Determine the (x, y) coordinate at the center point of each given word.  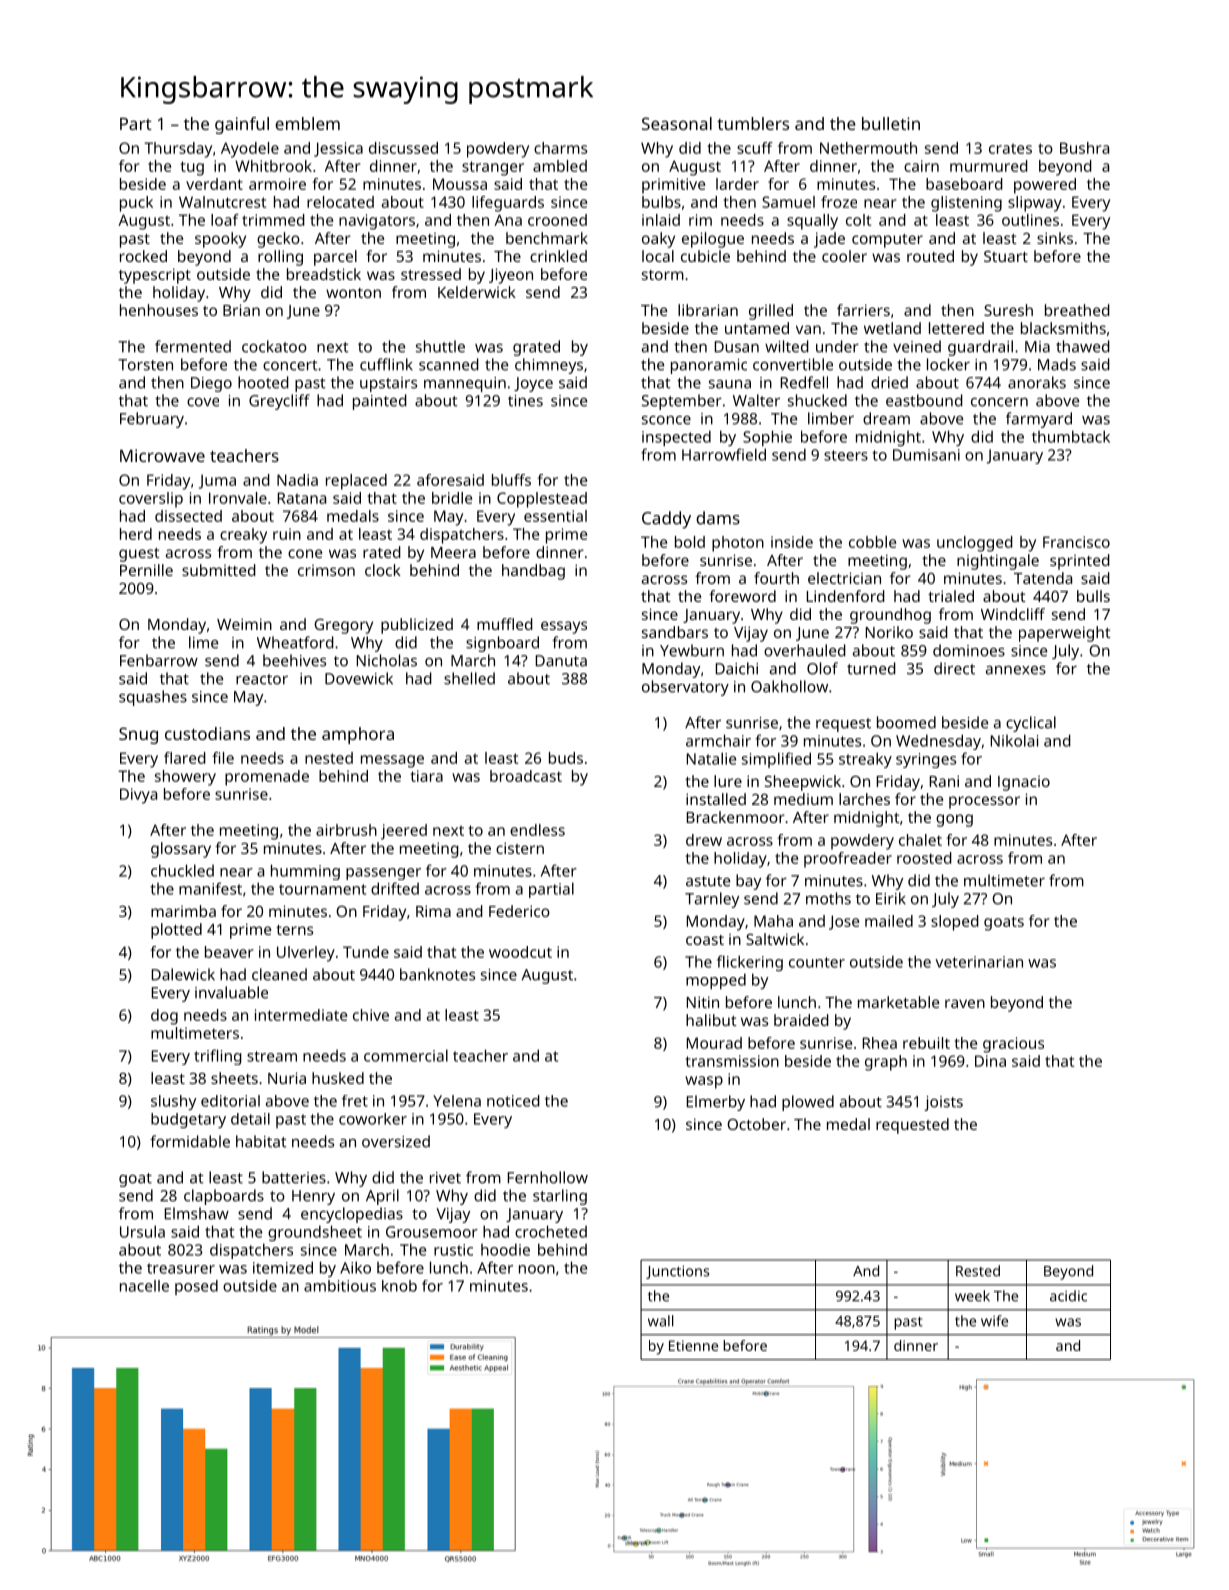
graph (886, 1063)
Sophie (767, 438)
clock (383, 570)
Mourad (714, 1043)
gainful (242, 125)
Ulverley (306, 954)
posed (196, 1287)
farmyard (1039, 420)
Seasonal (677, 123)
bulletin (891, 123)
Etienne (693, 1345)
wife (994, 1321)
